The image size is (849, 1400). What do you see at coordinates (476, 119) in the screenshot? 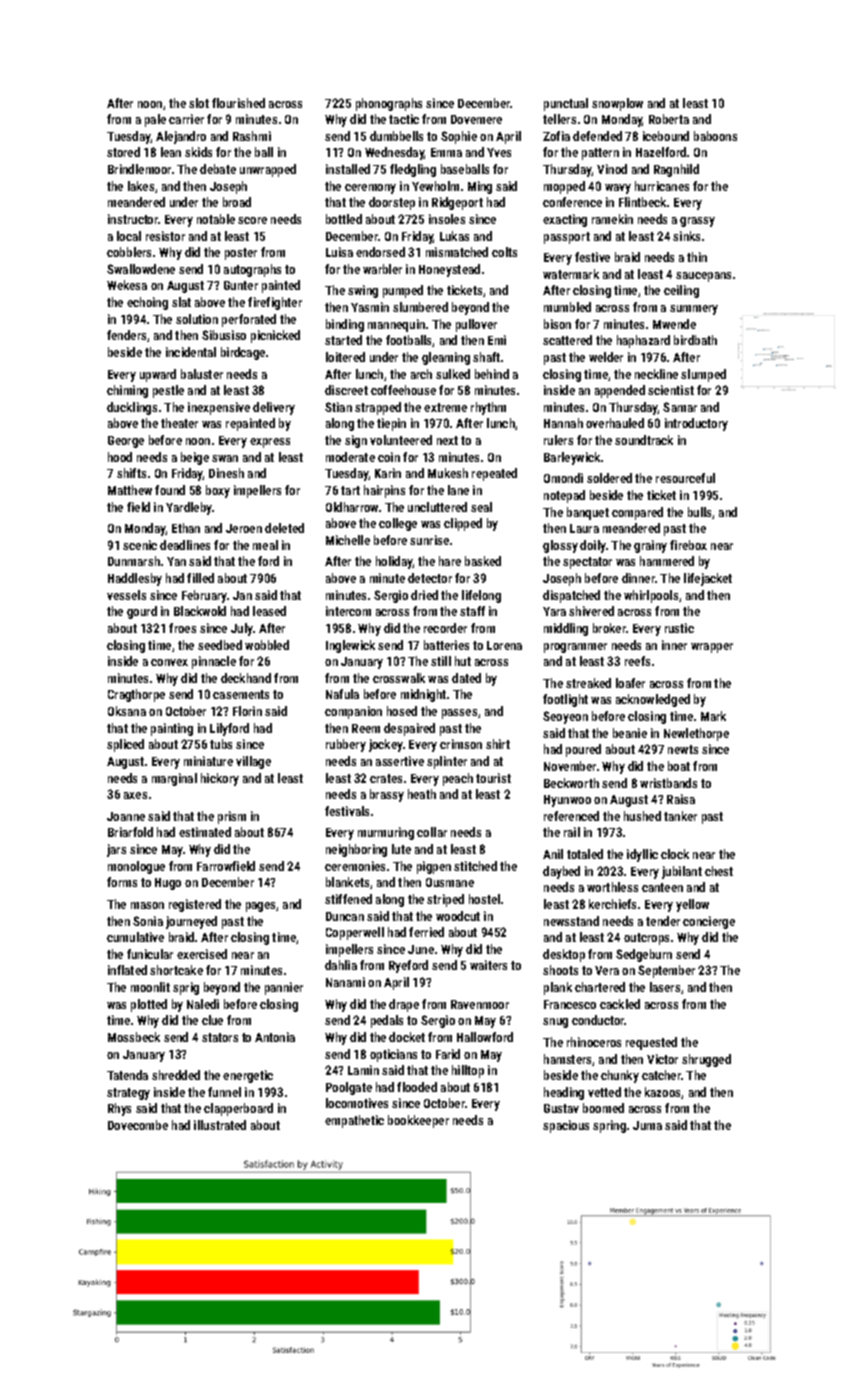
I see `Dovemere` at bounding box center [476, 119].
